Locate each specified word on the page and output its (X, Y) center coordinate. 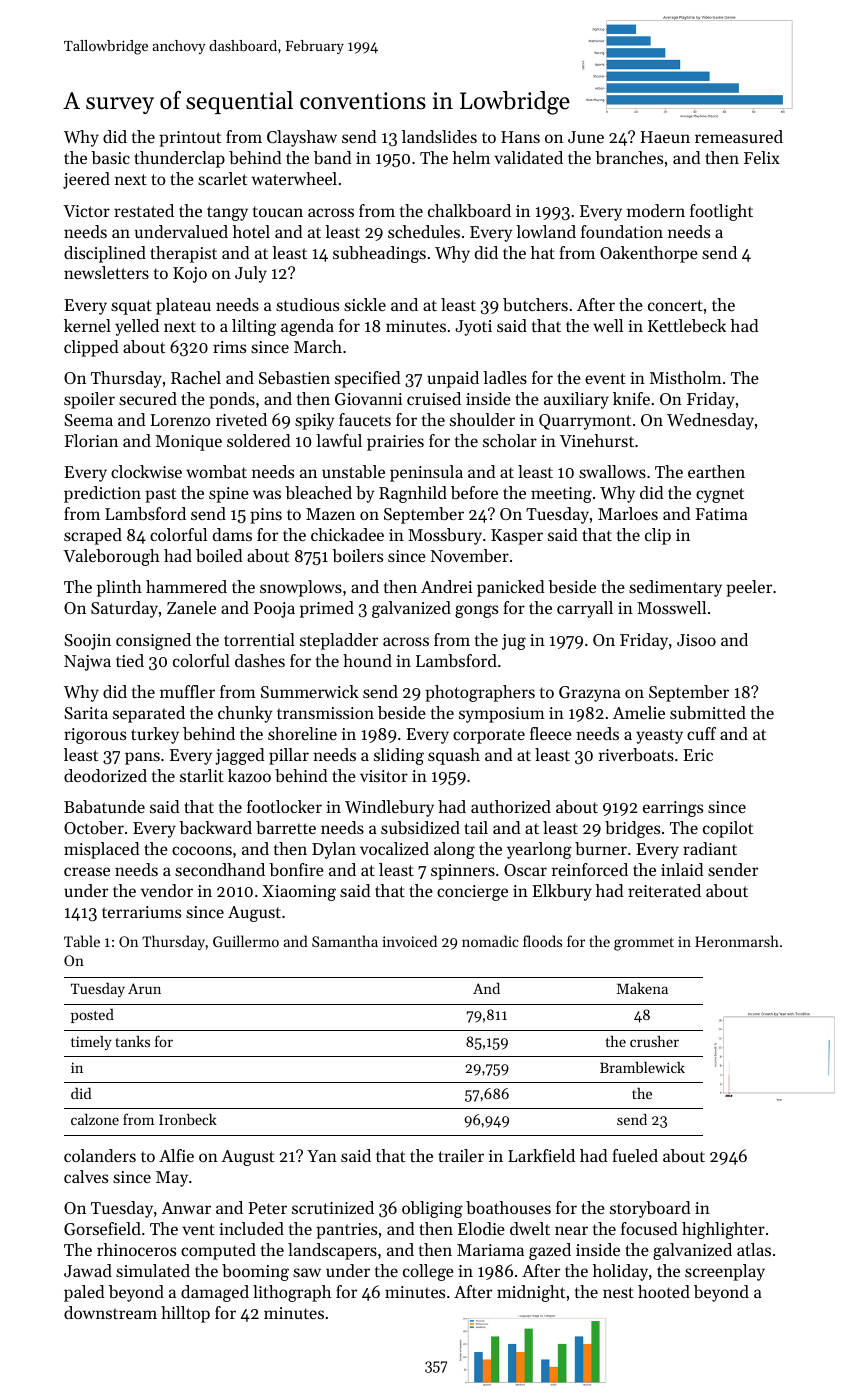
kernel (87, 325)
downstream (110, 1312)
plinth (119, 588)
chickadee (347, 534)
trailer (461, 1155)
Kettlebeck (687, 325)
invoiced (409, 941)
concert (675, 305)
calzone (95, 1119)
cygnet (720, 495)
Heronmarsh (737, 941)
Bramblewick (642, 1067)
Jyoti (473, 328)
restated (144, 210)
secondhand (220, 869)
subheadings (379, 254)
